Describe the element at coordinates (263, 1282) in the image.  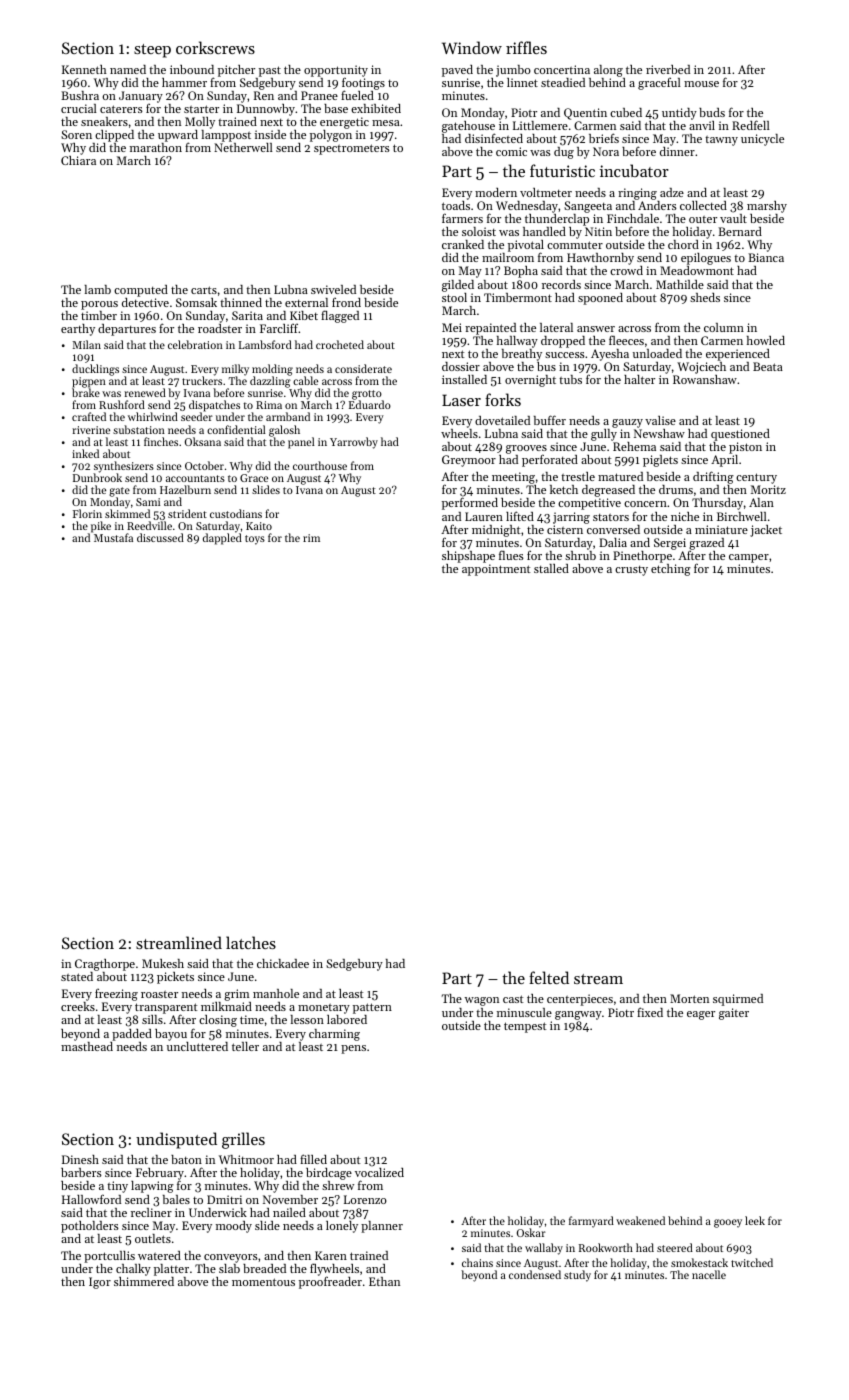
I see `momentous` at that location.
